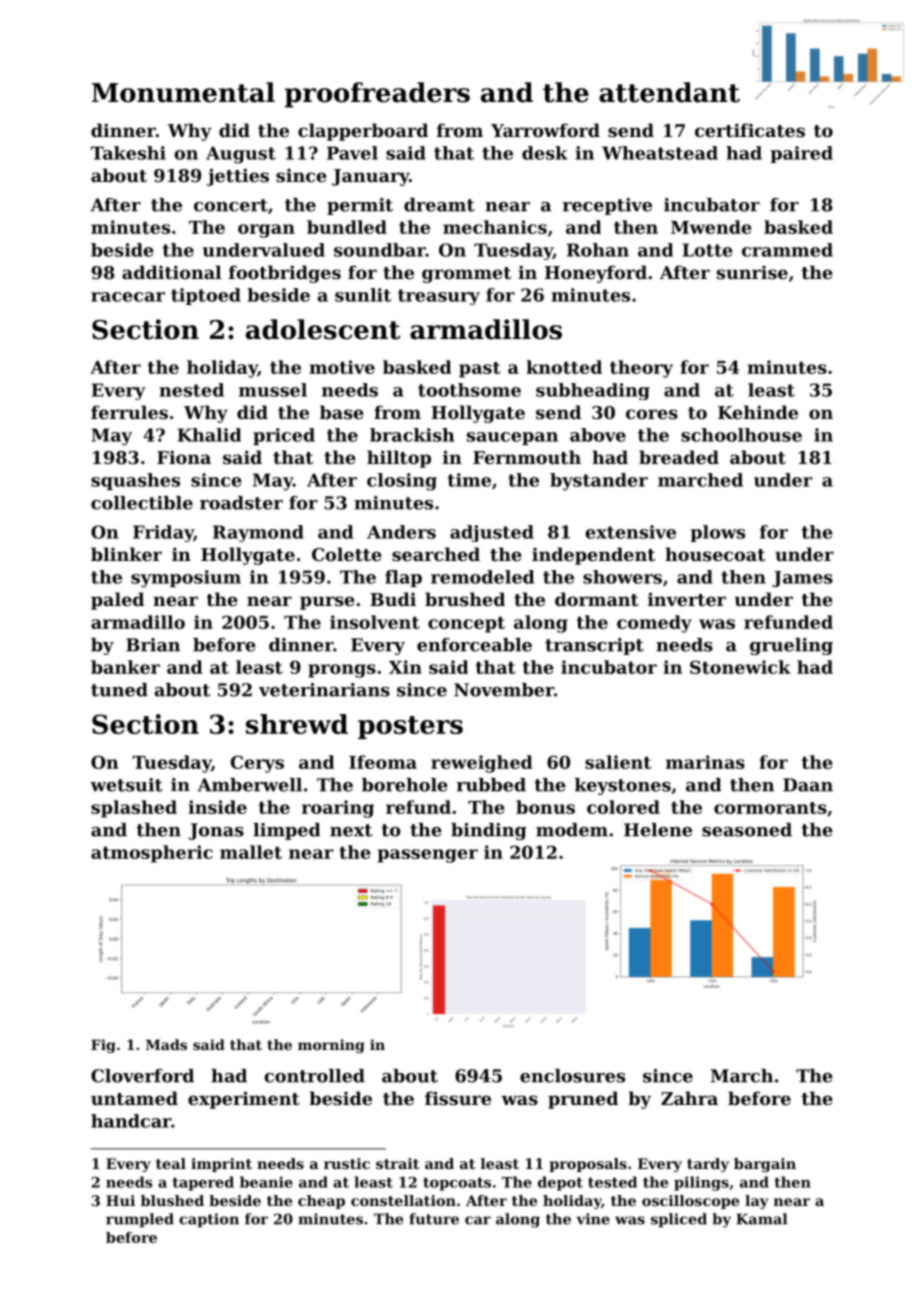  Describe the element at coordinates (166, 1044) in the document. I see `Mads` at that location.
